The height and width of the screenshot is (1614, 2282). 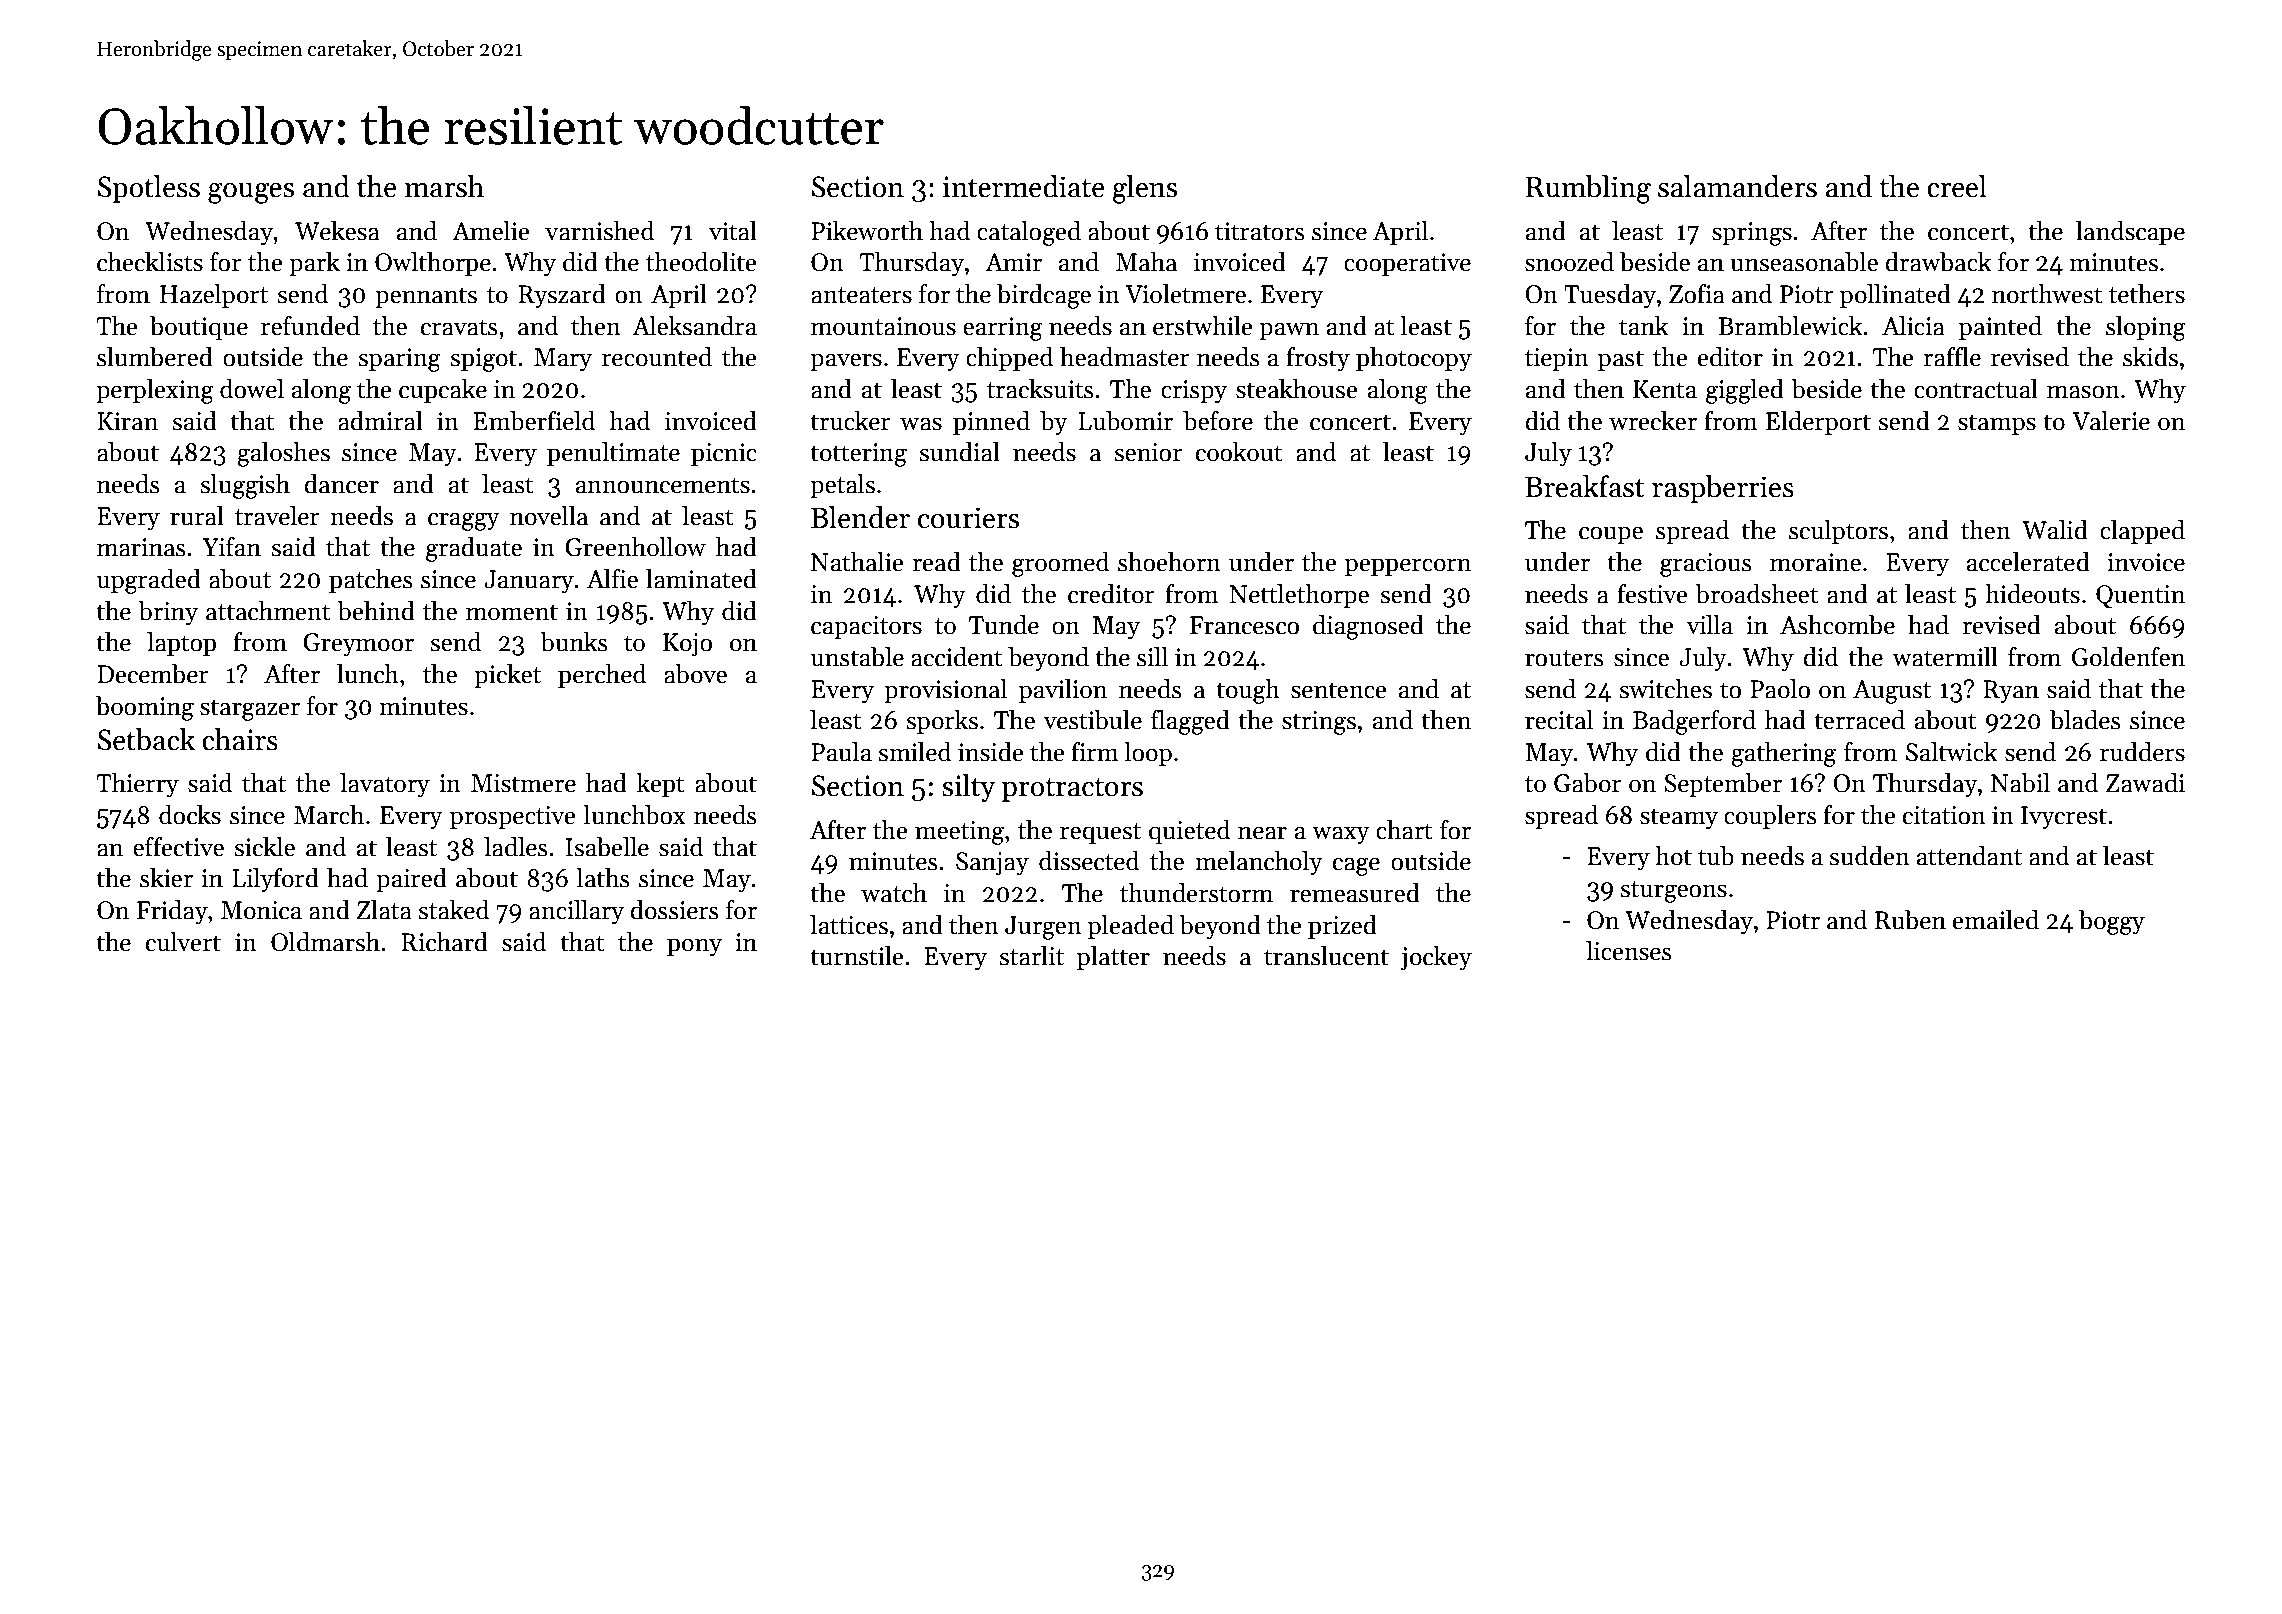 I want to click on refunded, so click(x=310, y=326).
